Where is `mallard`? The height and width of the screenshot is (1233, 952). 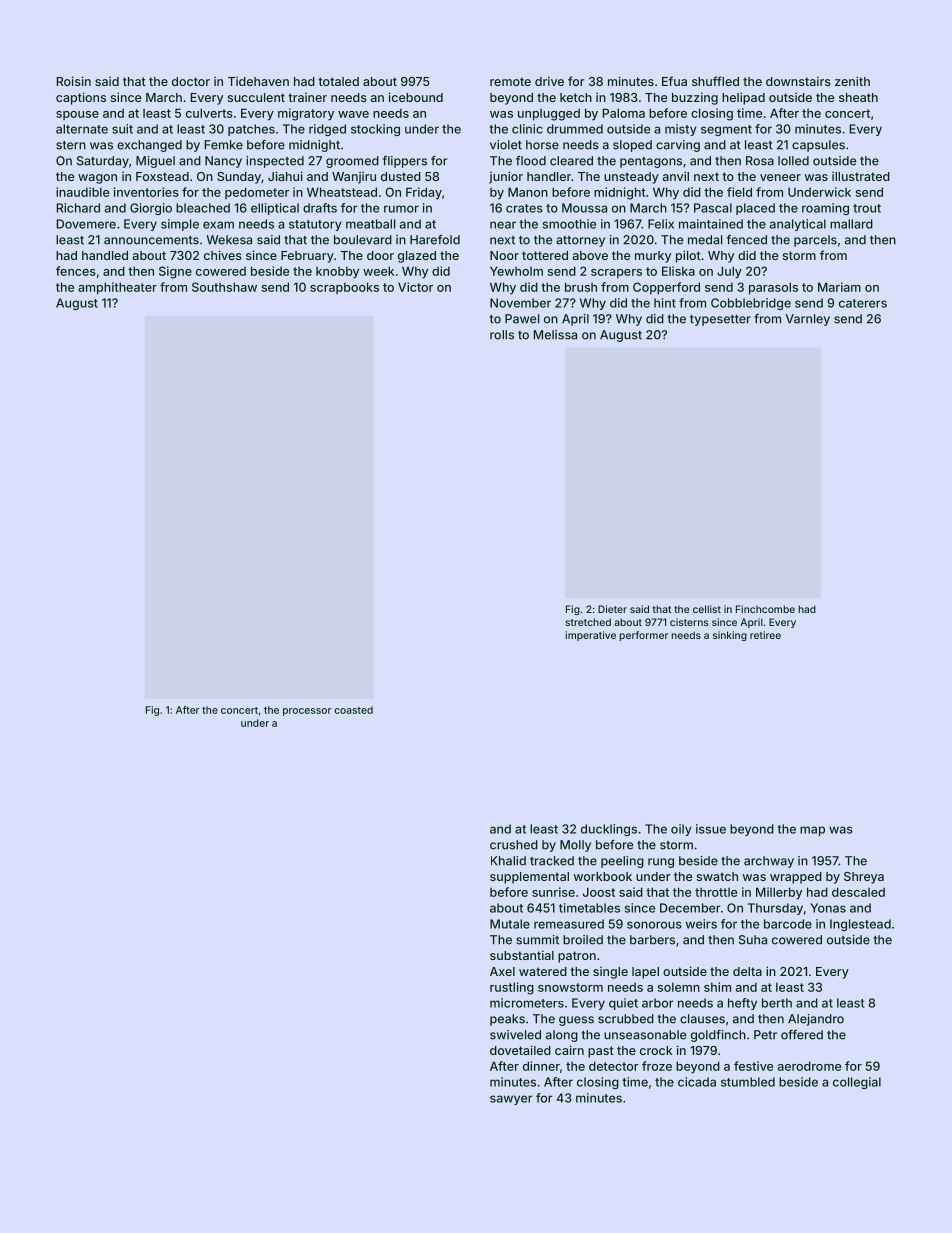
mallard is located at coordinates (851, 224).
